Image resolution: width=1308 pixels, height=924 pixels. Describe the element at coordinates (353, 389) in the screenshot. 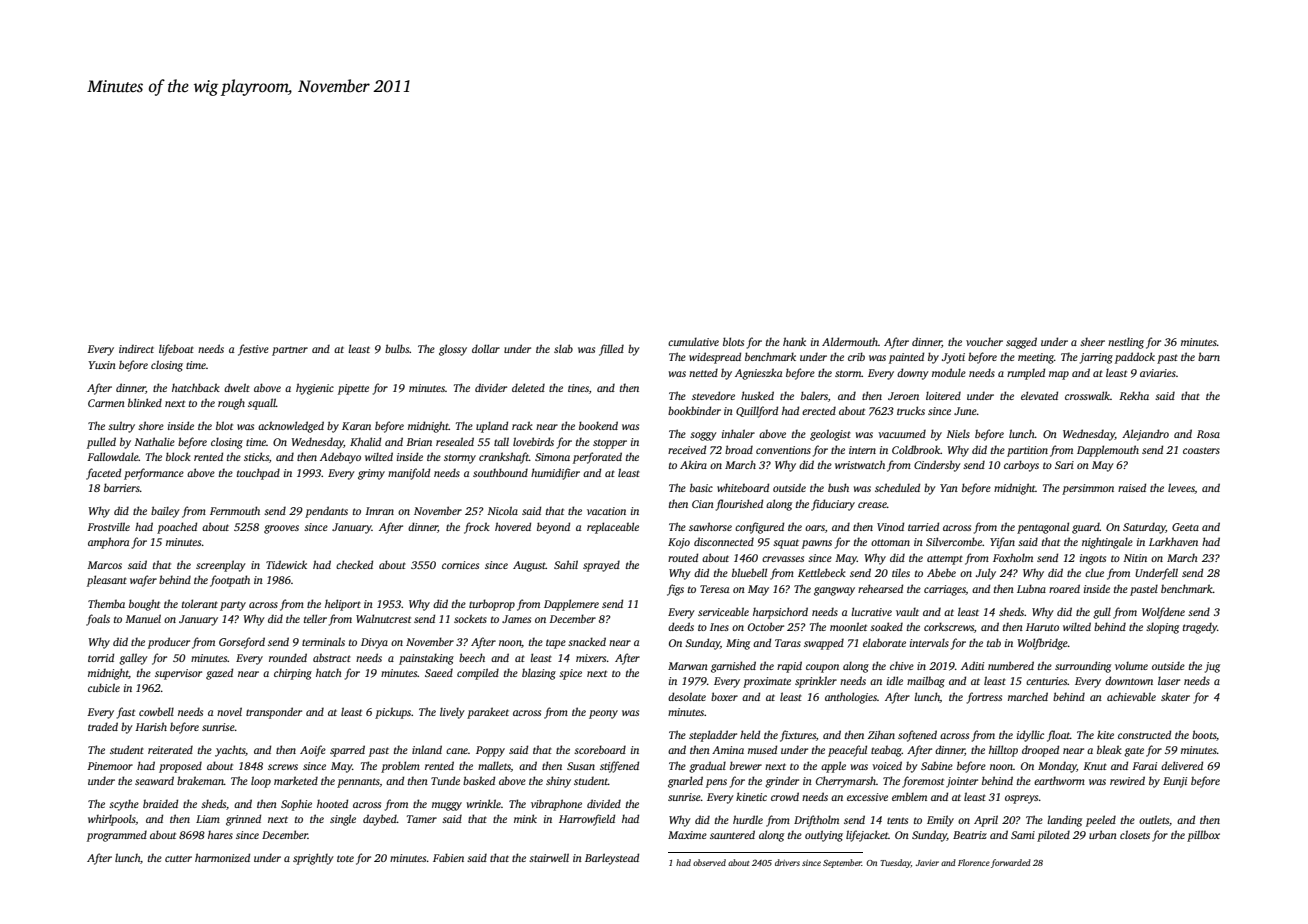

I see `pipette` at that location.
